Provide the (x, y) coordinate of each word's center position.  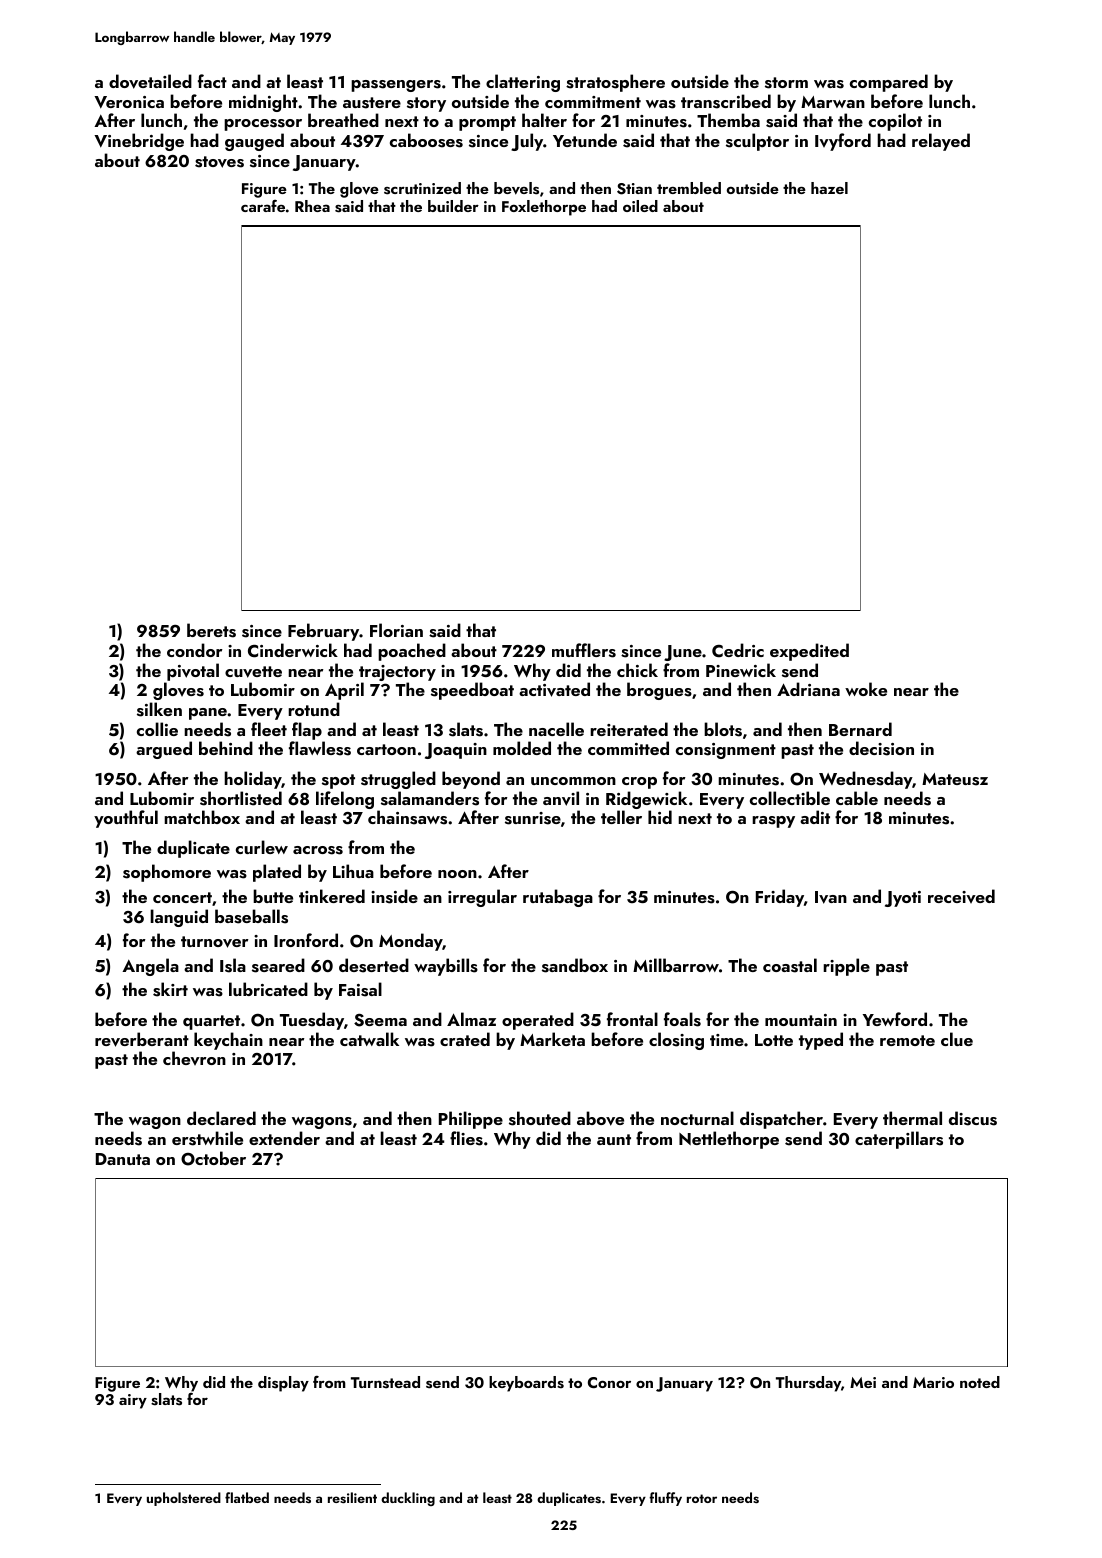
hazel (829, 188)
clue (957, 1039)
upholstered (184, 1499)
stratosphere (615, 83)
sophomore (167, 873)
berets (211, 630)
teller (621, 817)
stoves (219, 162)
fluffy (665, 1499)
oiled (640, 206)
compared (889, 83)
